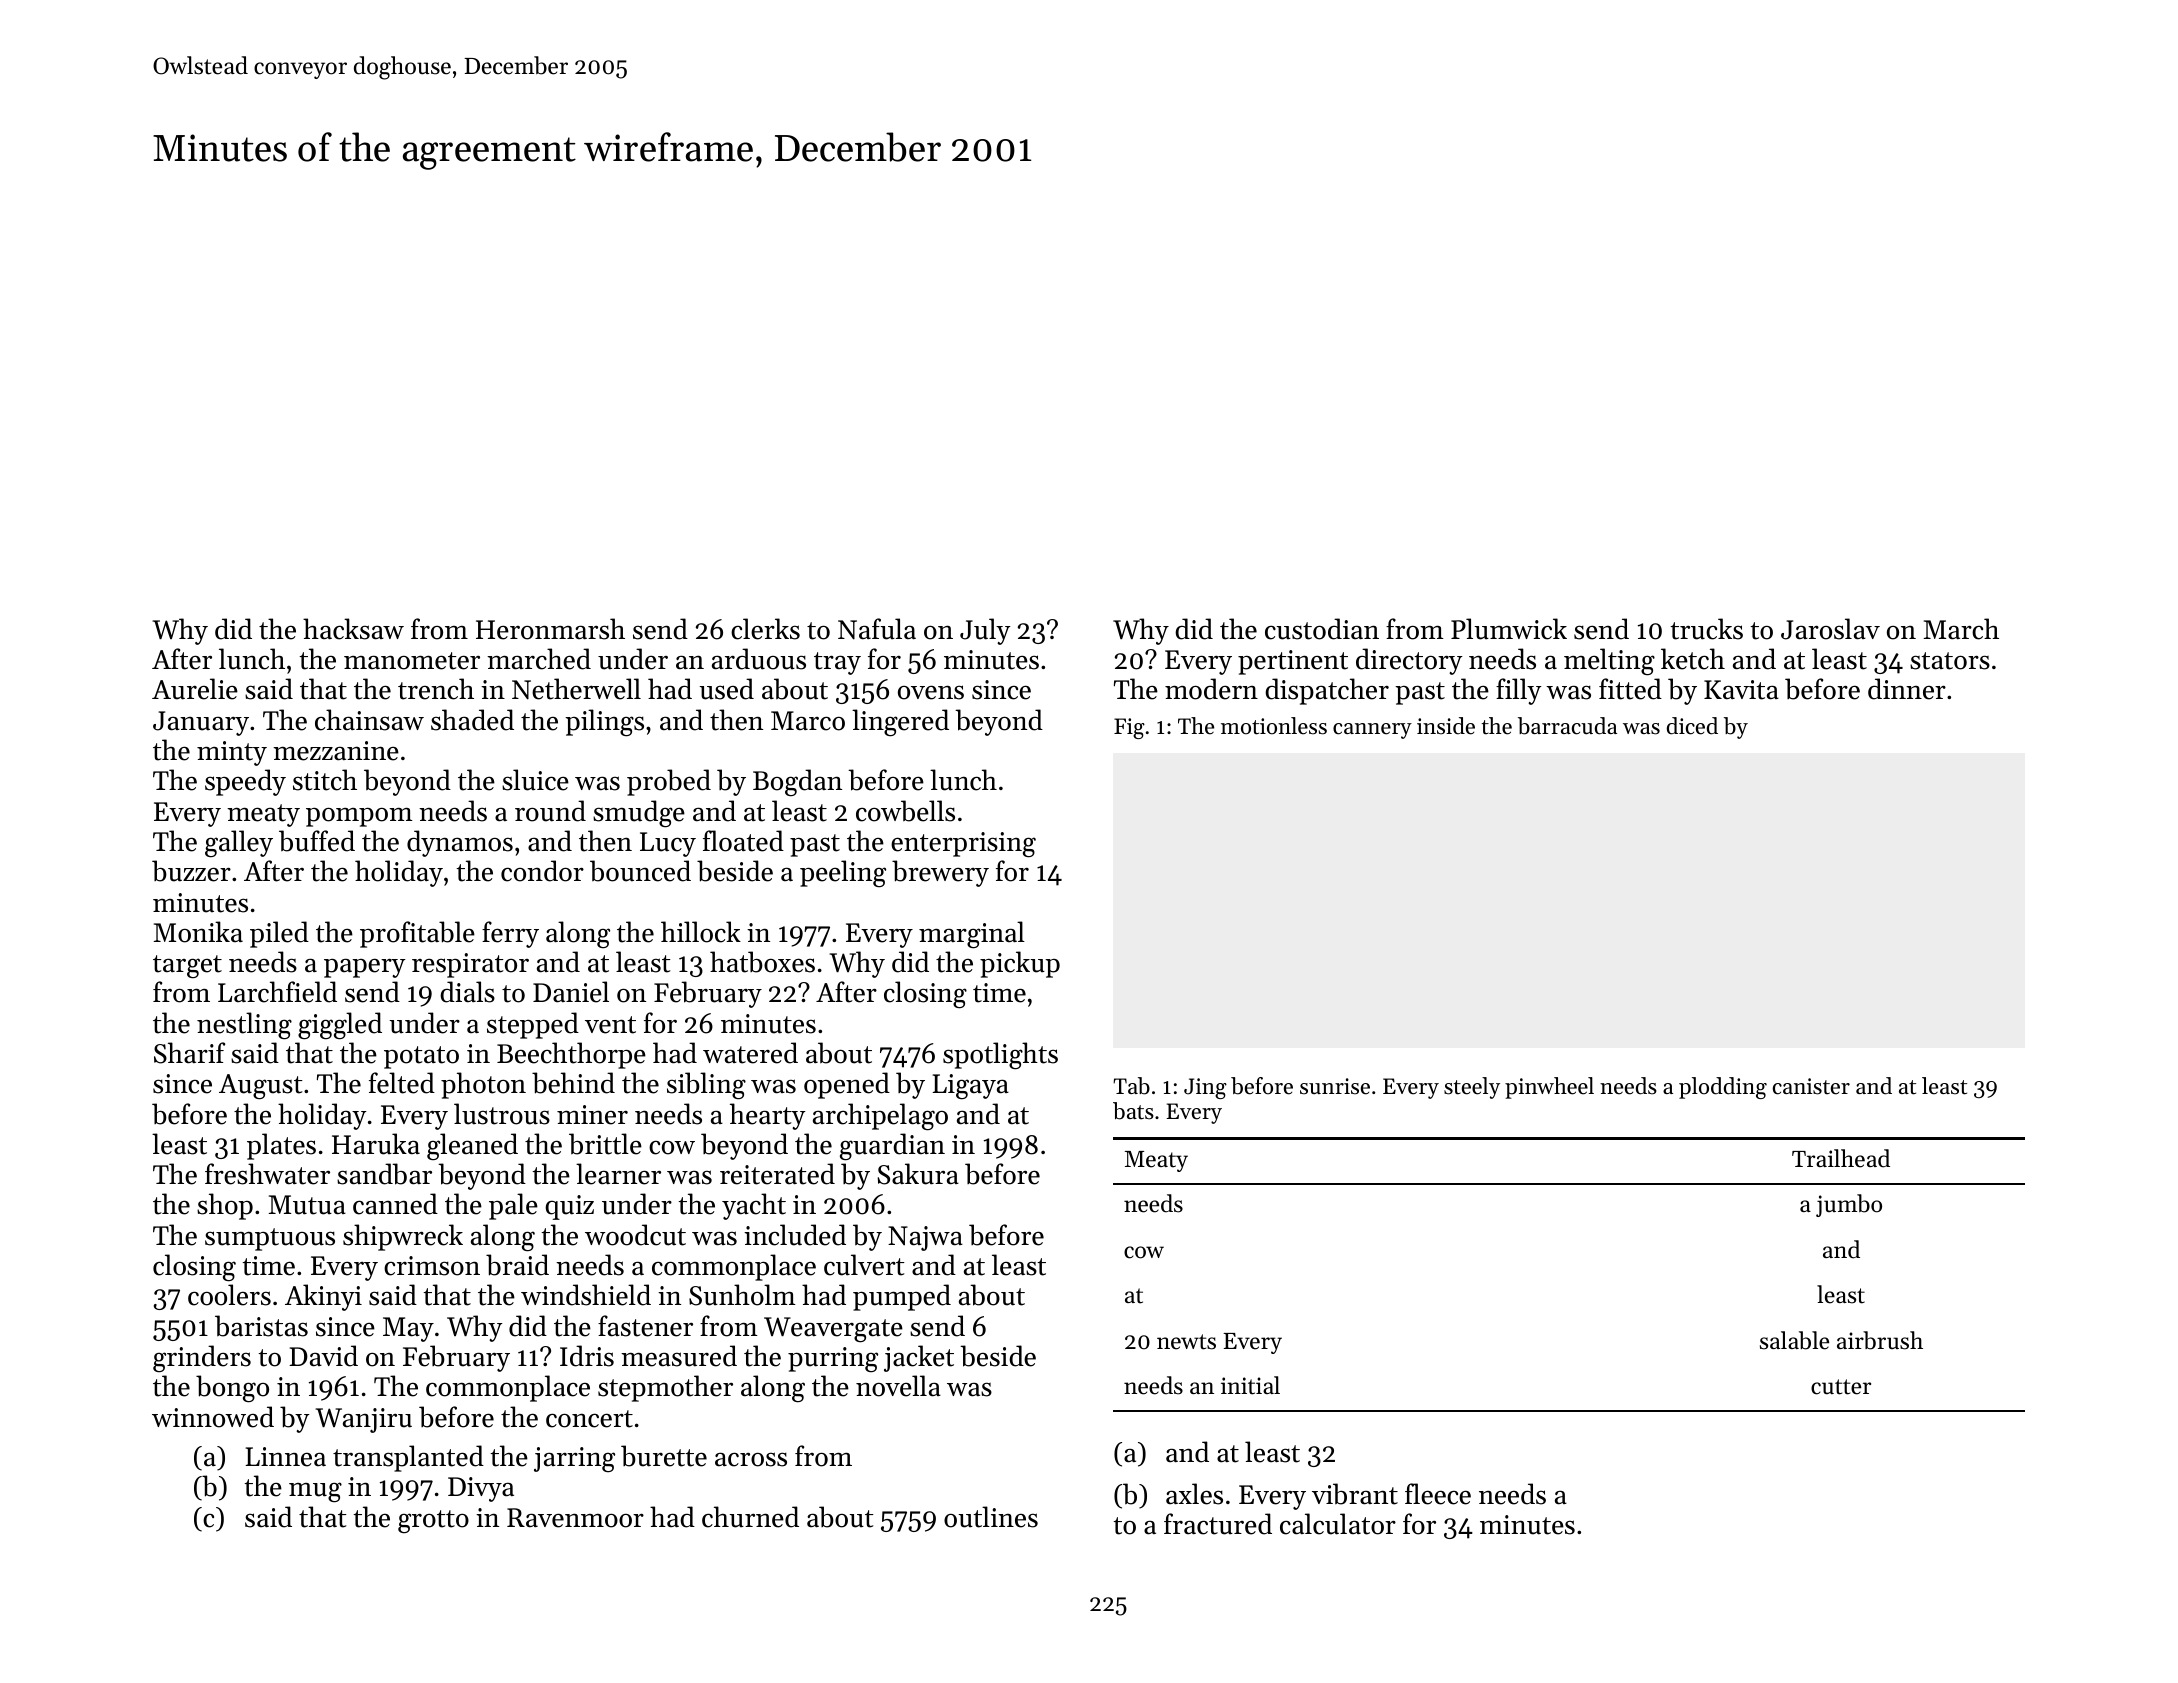 The width and height of the image is (2178, 1683). Describe the element at coordinates (1880, 1340) in the image. I see `airbrush` at that location.
